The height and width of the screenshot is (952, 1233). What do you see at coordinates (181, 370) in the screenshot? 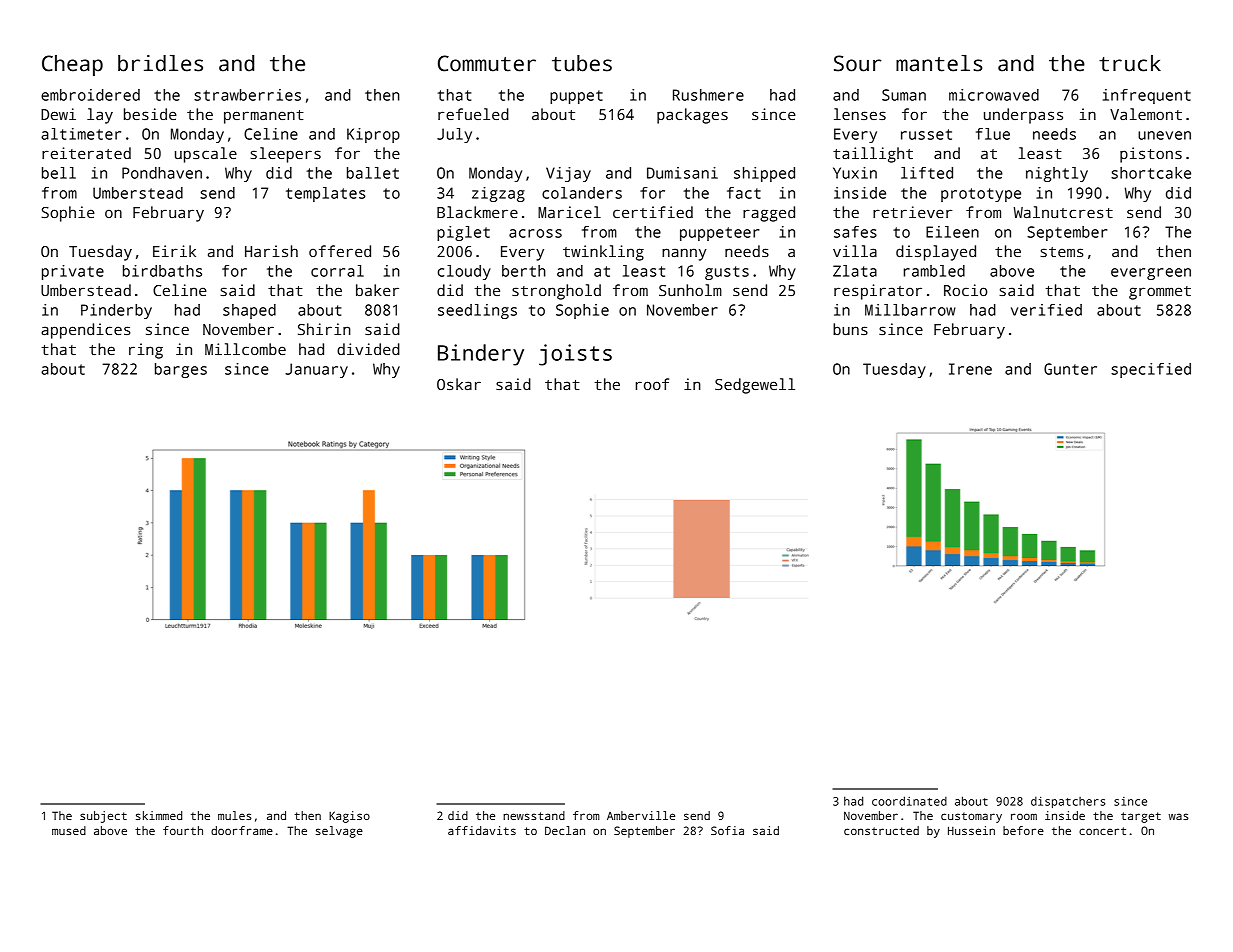
I see `barges` at bounding box center [181, 370].
